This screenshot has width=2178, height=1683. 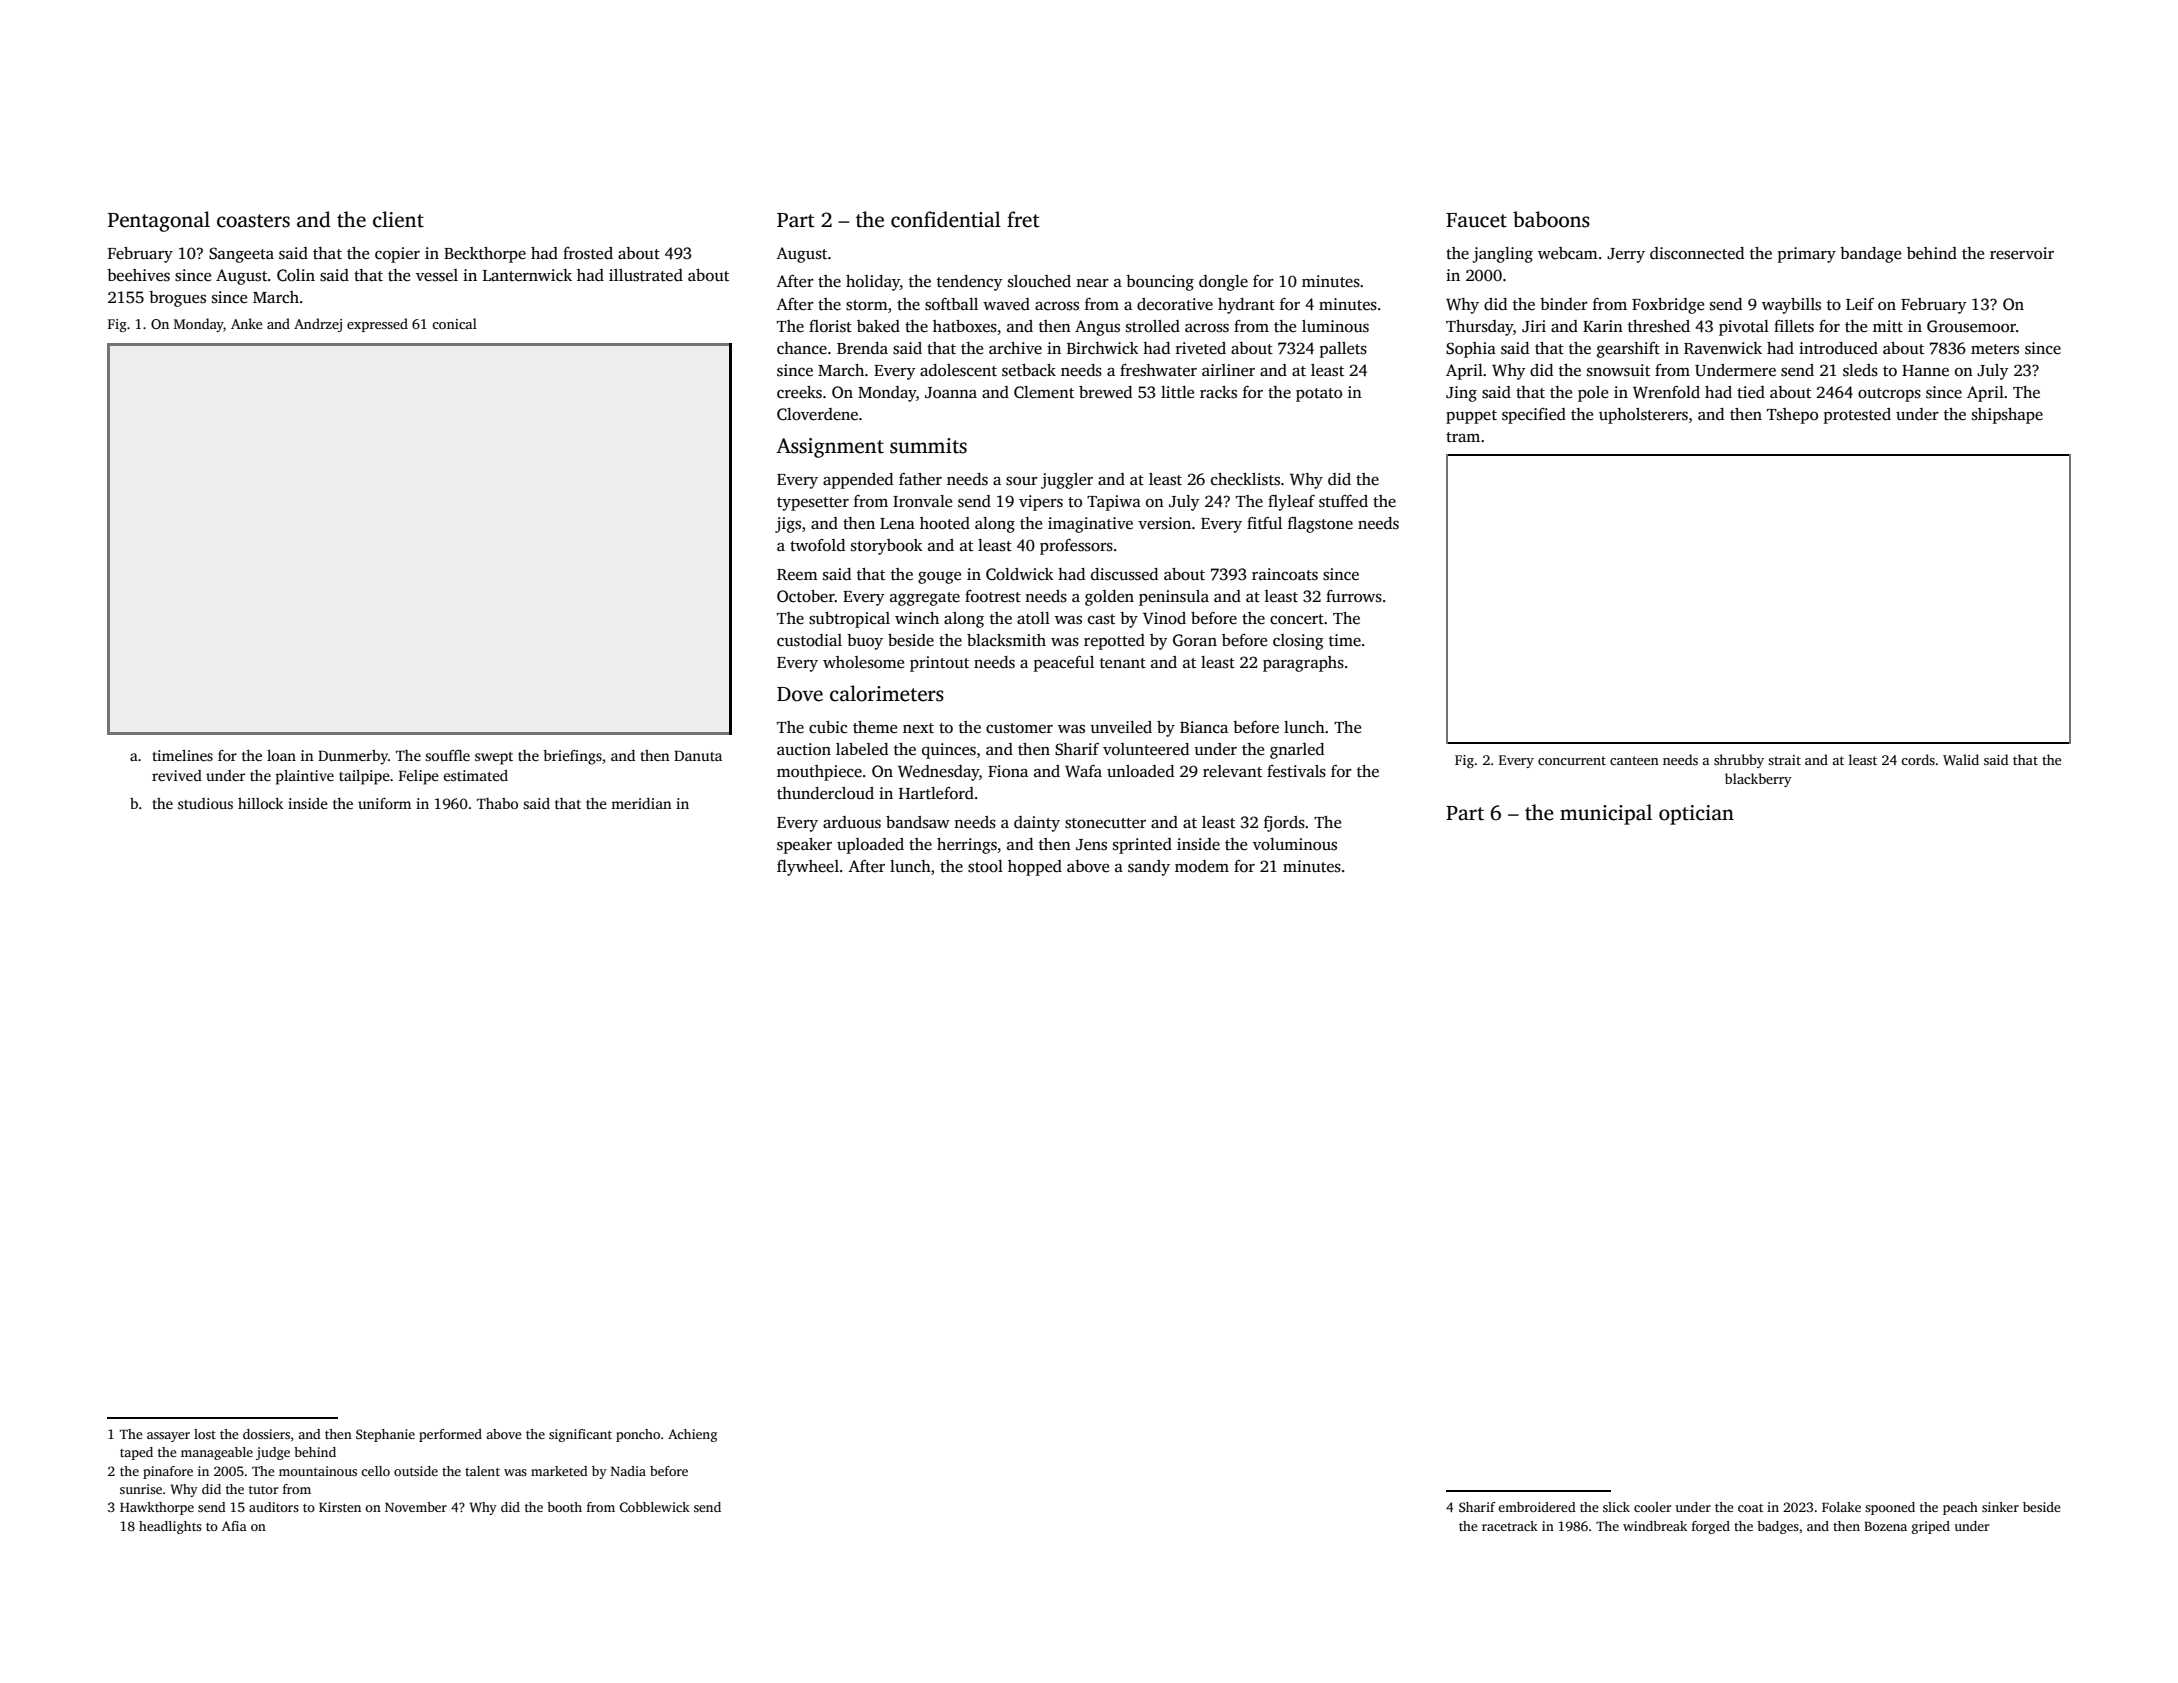 What do you see at coordinates (266, 1434) in the screenshot?
I see `dossiers` at bounding box center [266, 1434].
